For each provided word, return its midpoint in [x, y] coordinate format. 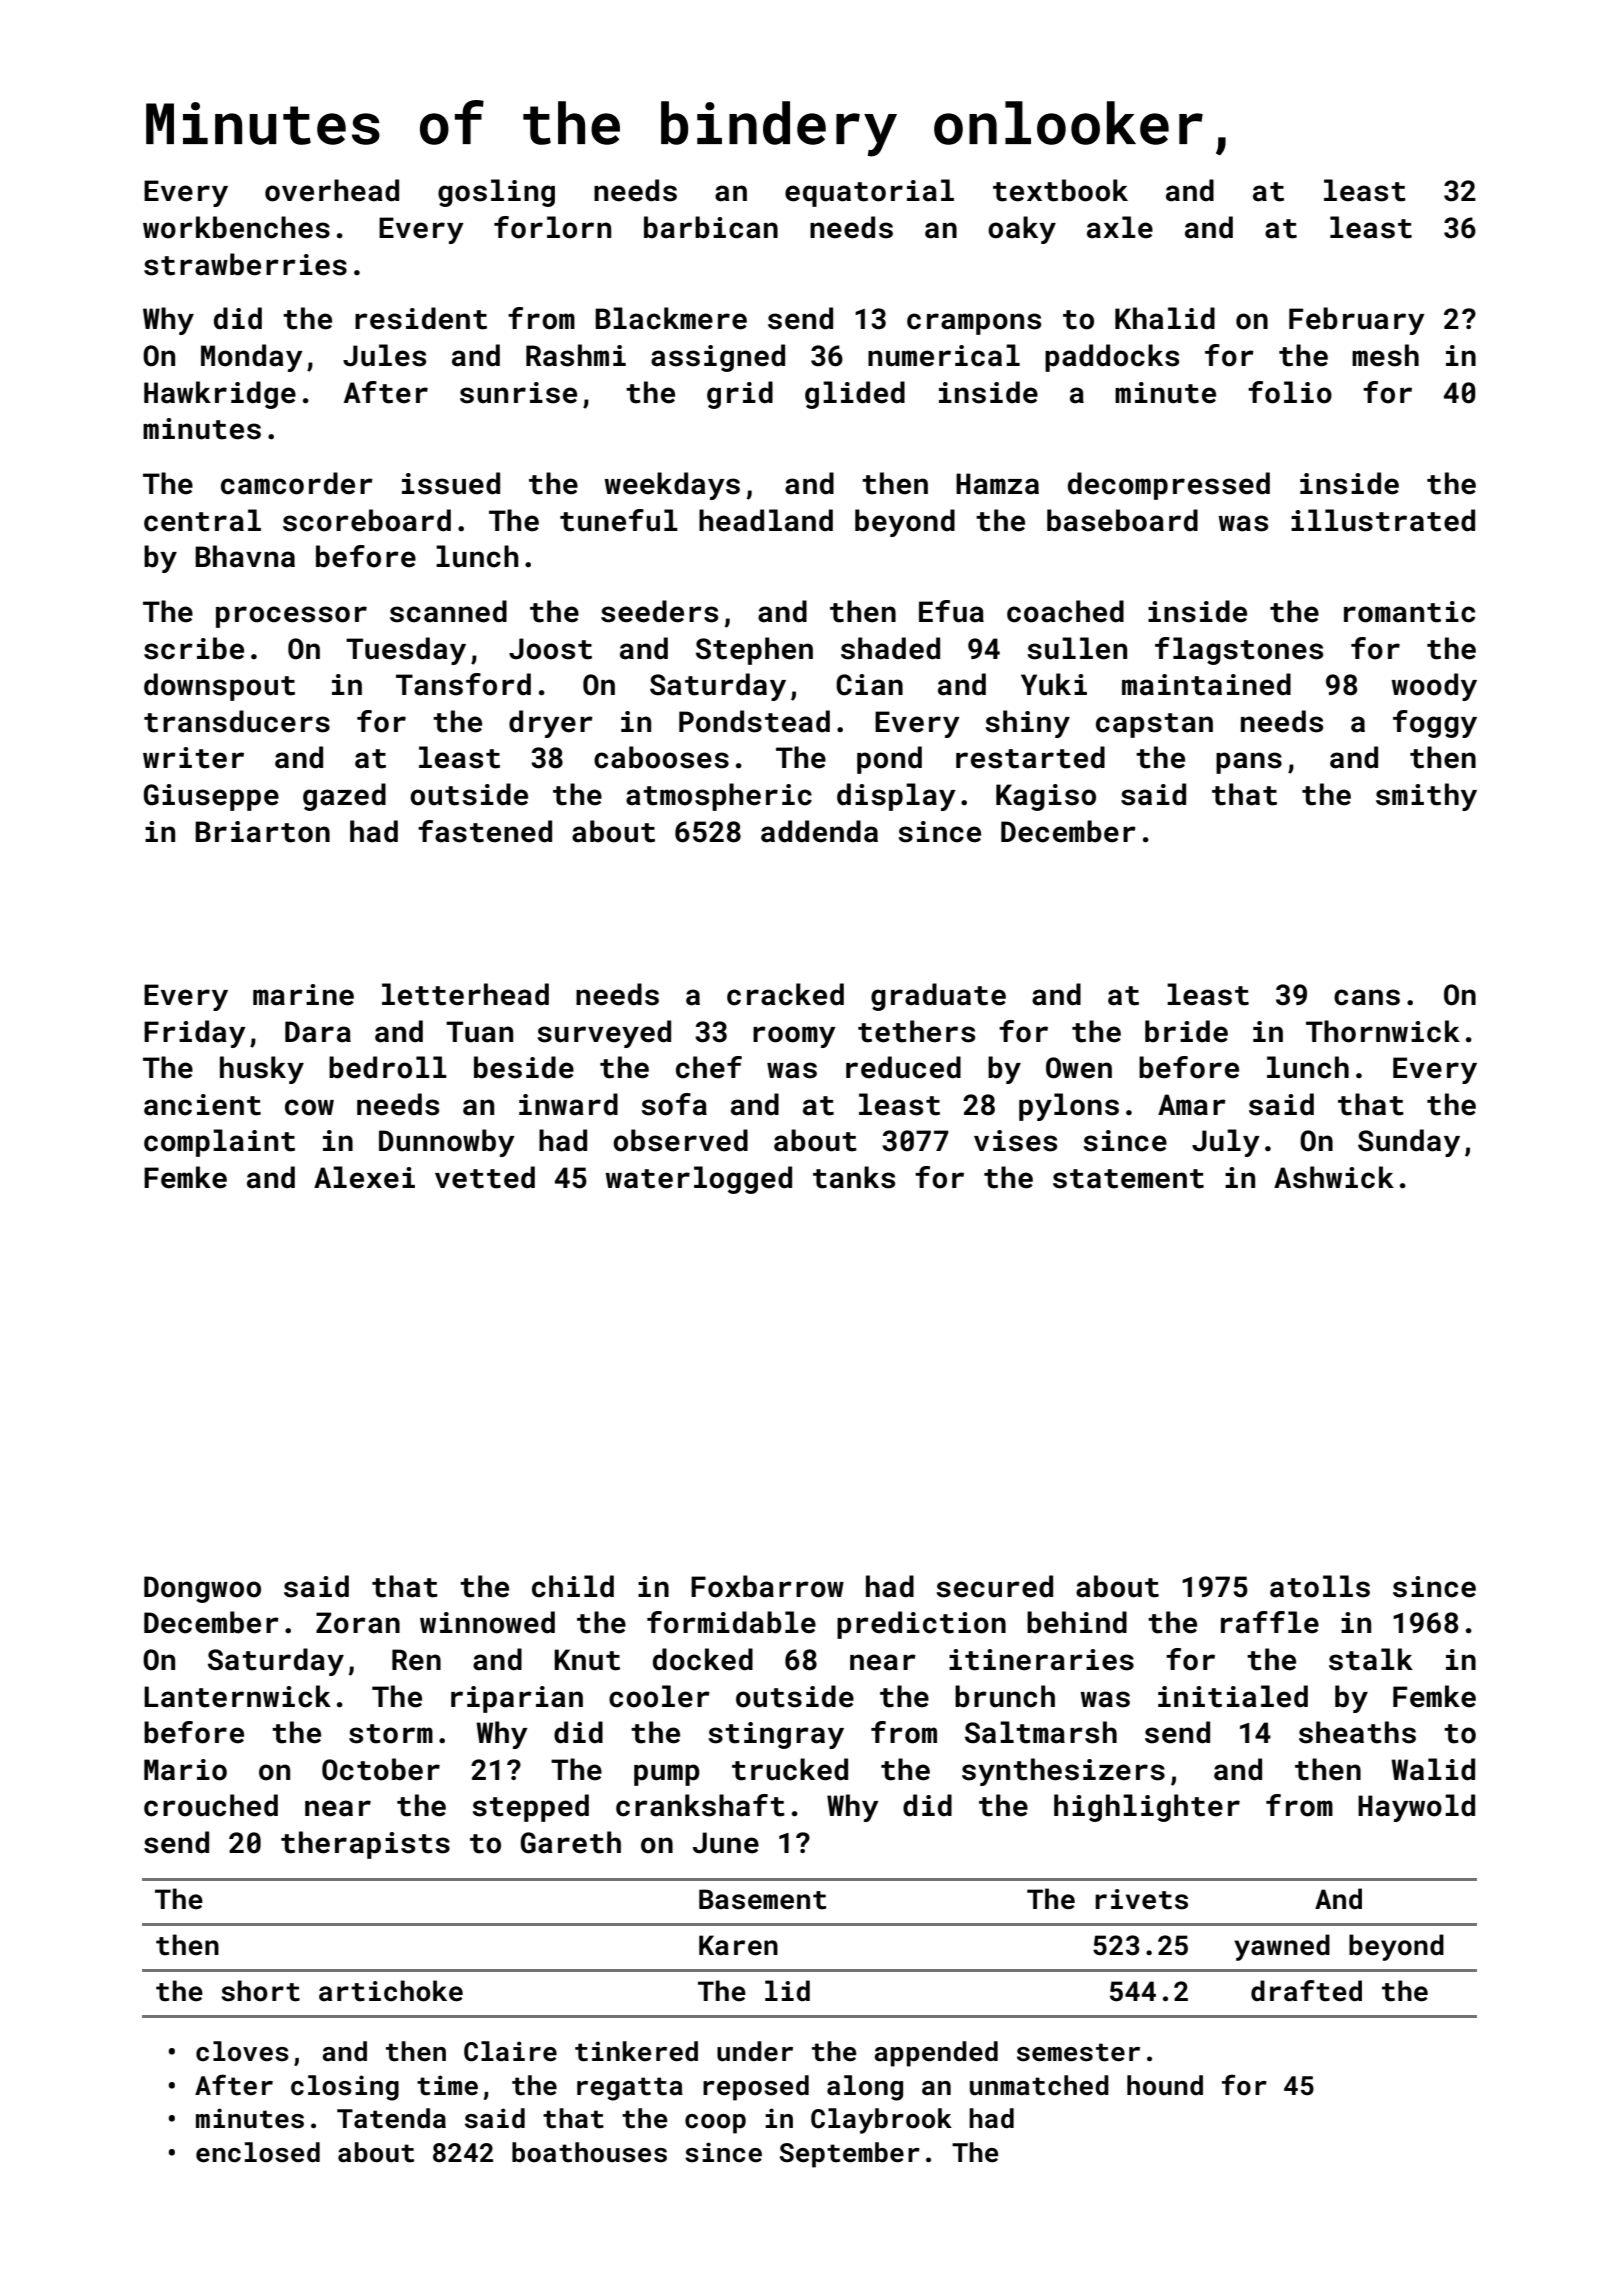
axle [1120, 227]
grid [740, 395]
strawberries [245, 264]
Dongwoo [202, 1589]
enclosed [258, 2152]
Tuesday [406, 651]
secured [994, 1586]
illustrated [1383, 520]
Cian [869, 685]
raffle [1270, 1622]
